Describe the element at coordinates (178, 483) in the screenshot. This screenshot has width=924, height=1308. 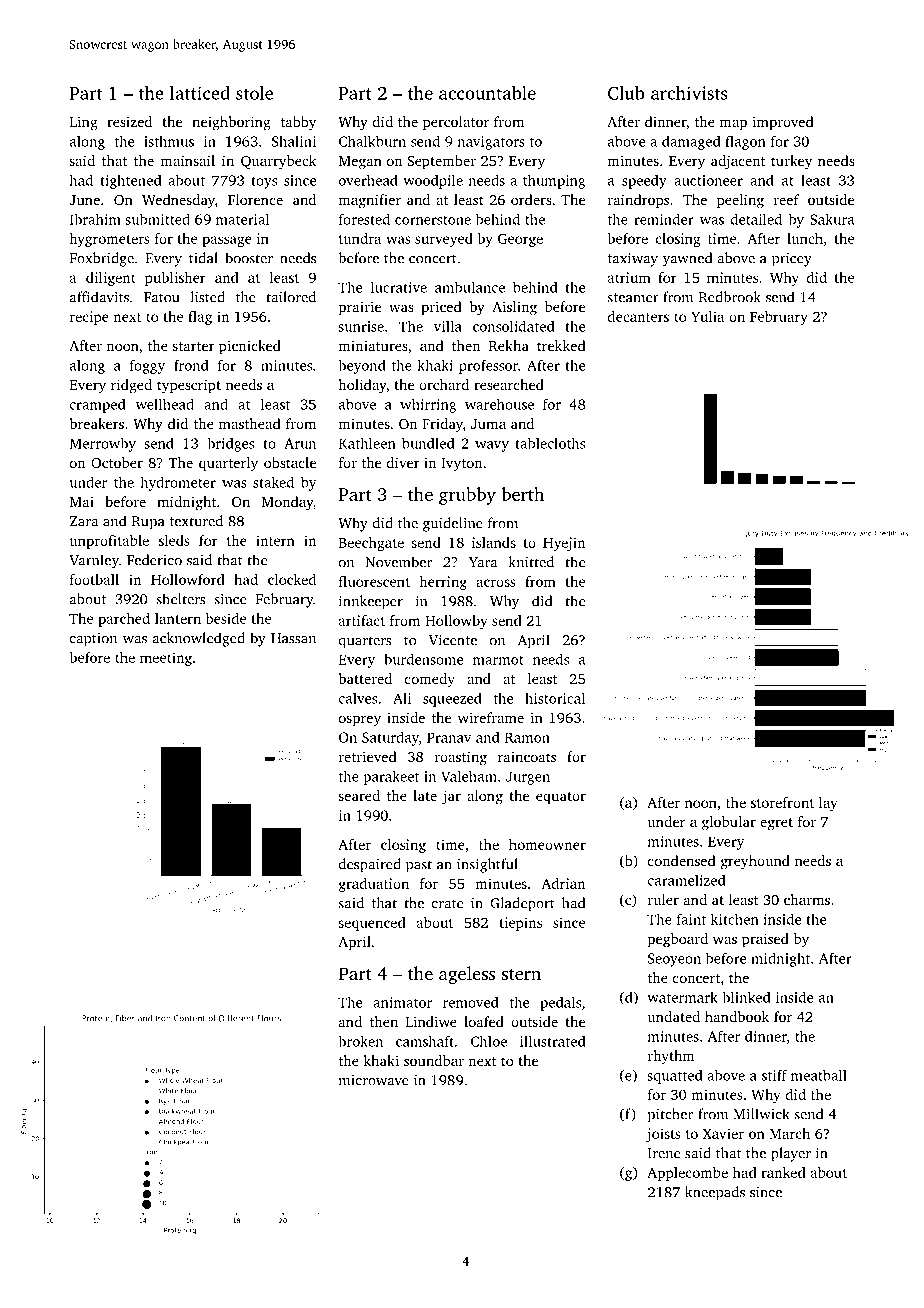
I see `hydrometer` at that location.
